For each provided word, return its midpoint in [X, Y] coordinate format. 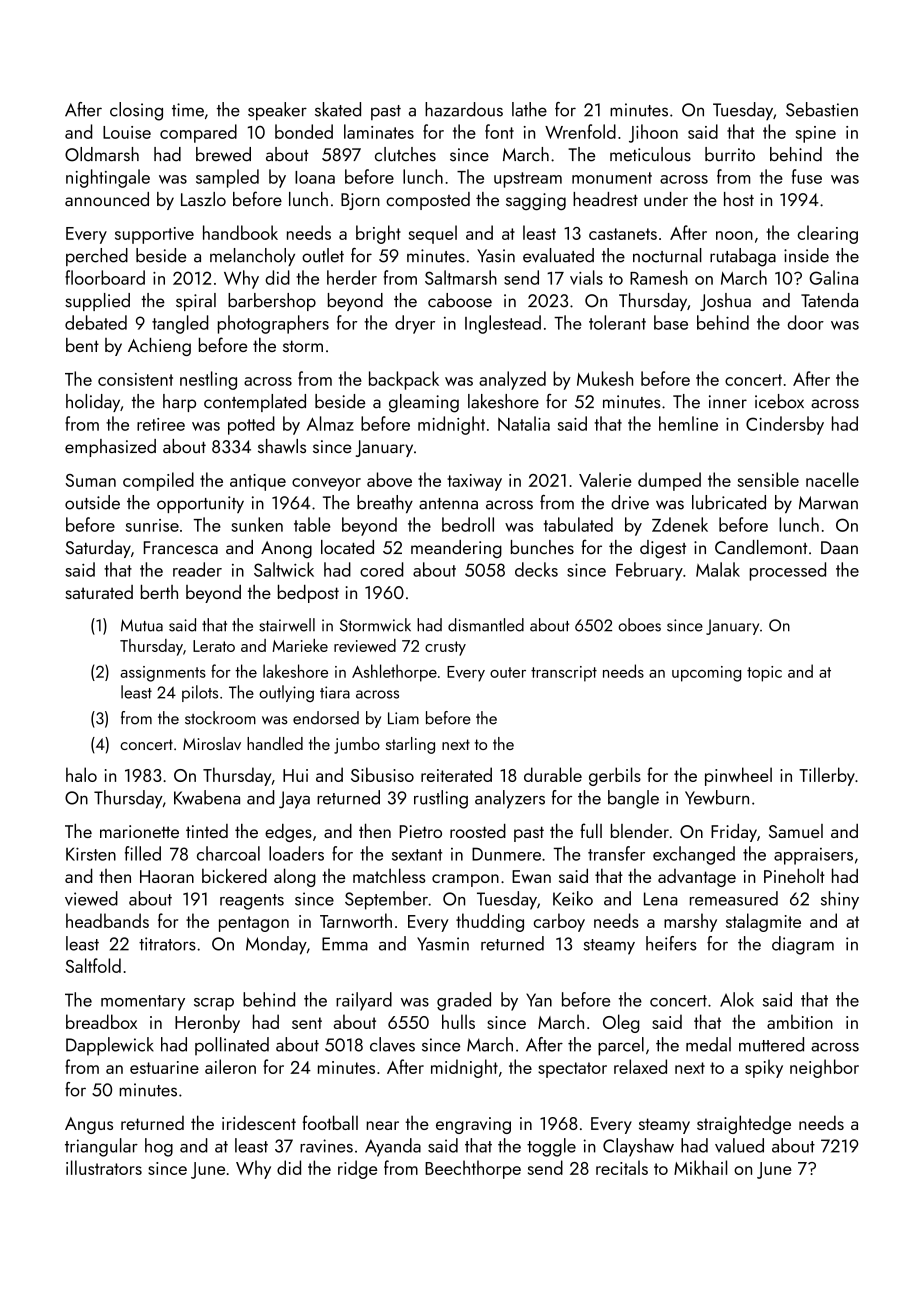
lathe [529, 109]
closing [136, 111]
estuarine [164, 1067]
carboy [559, 922]
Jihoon [653, 133]
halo [81, 774]
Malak [718, 569]
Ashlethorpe [394, 673]
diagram [803, 945]
